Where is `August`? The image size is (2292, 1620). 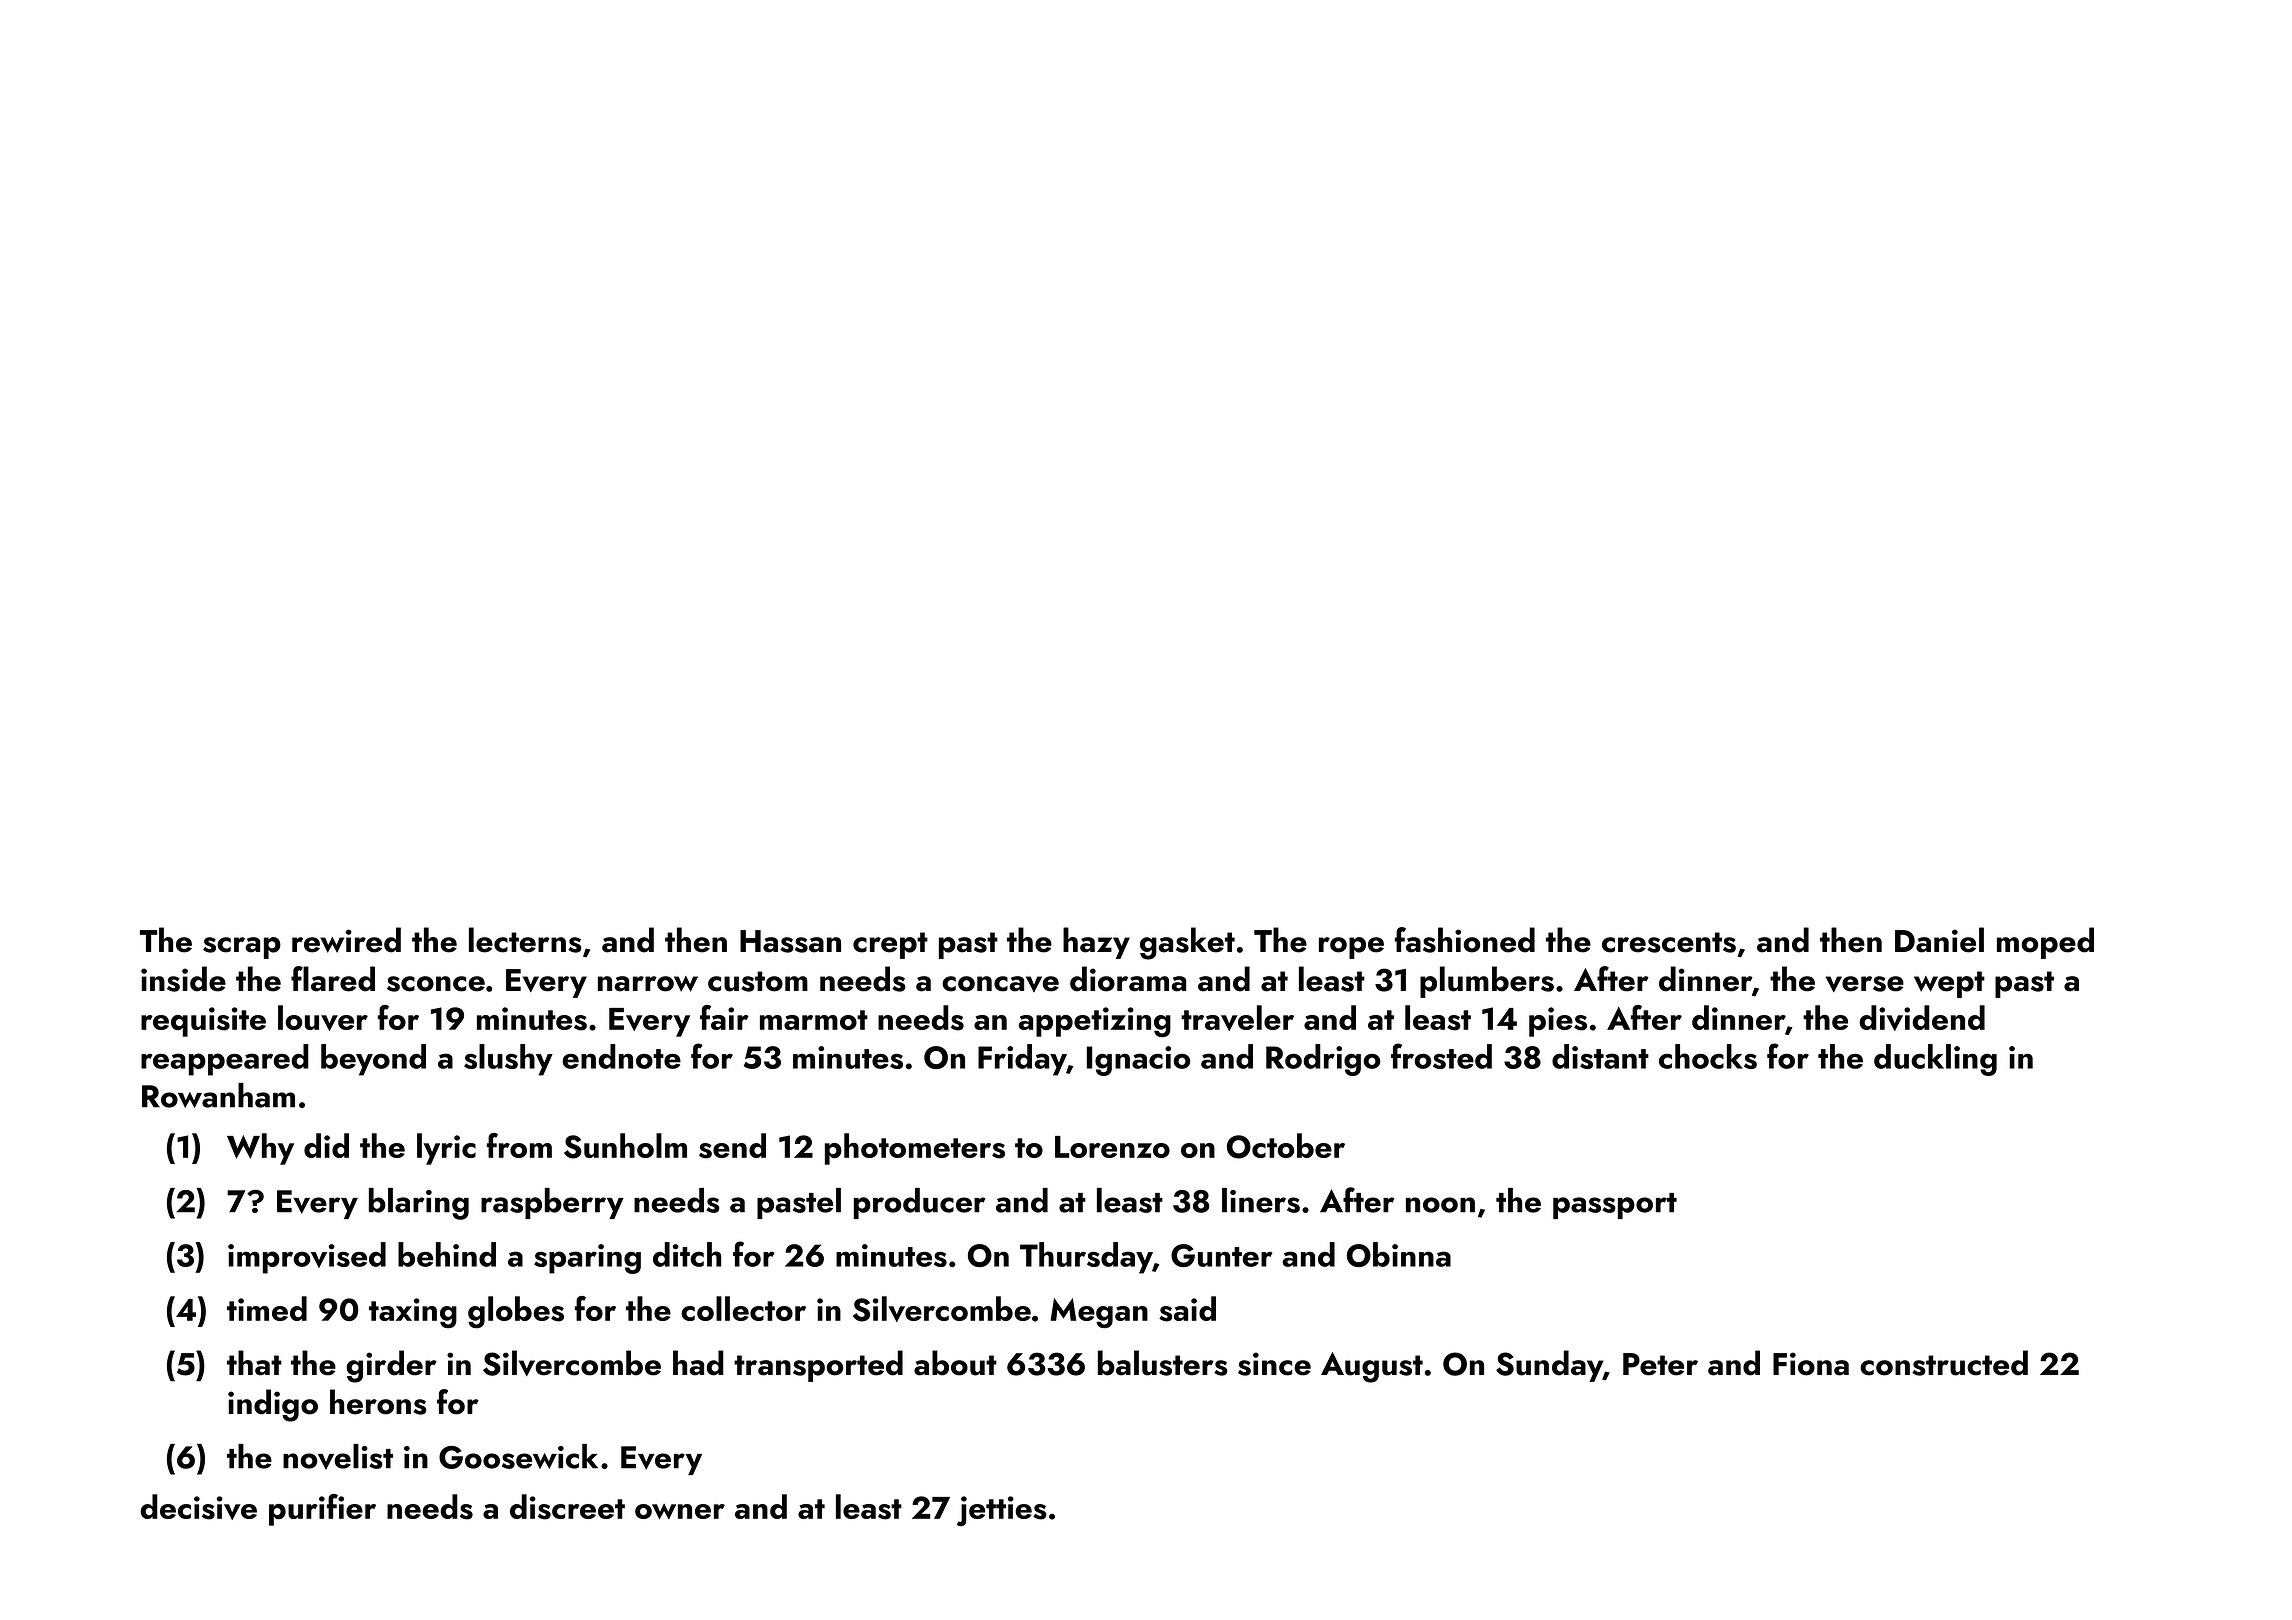
August is located at coordinates (1372, 1367).
